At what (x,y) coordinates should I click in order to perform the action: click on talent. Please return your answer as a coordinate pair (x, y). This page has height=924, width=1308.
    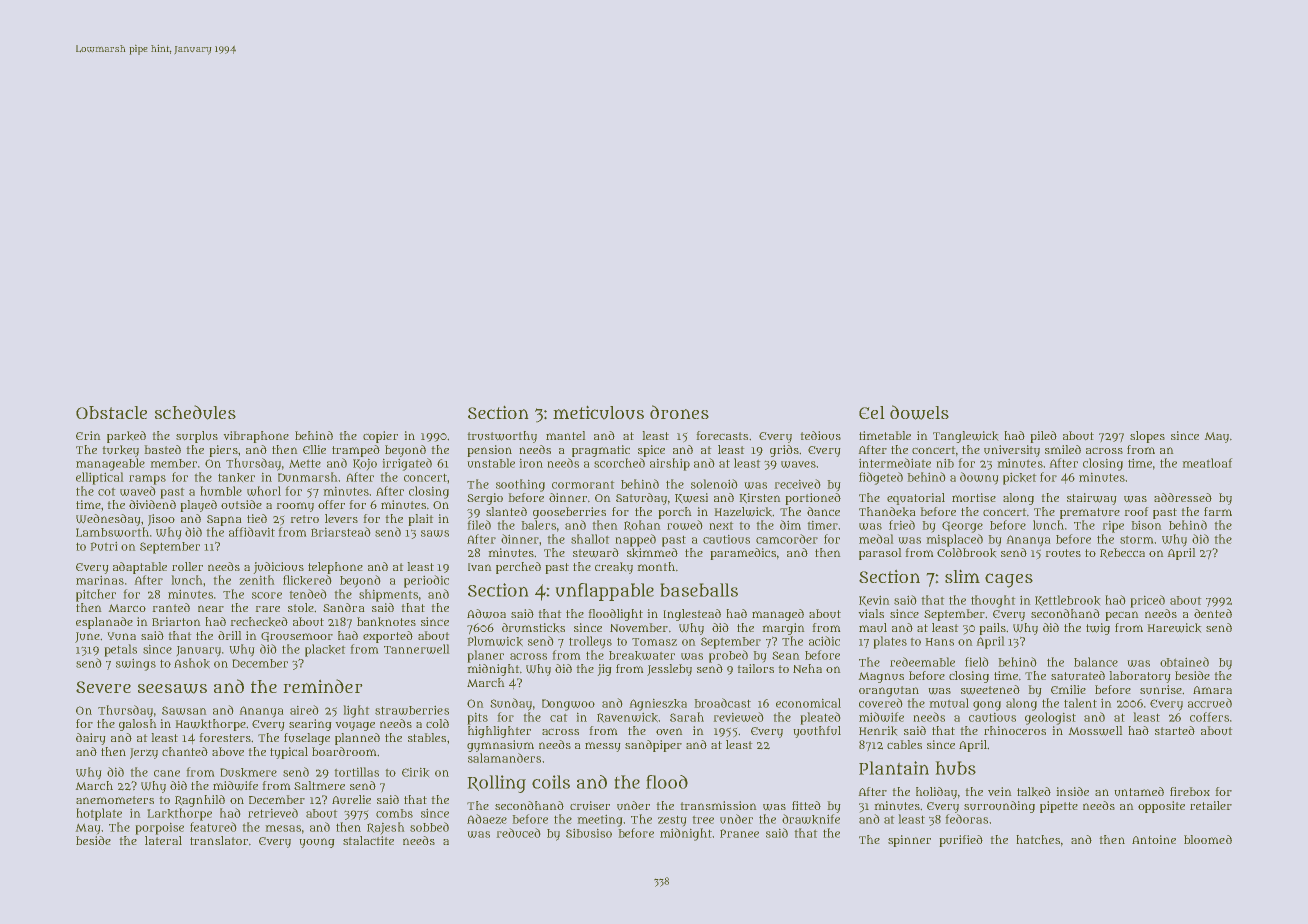
    Looking at the image, I should click on (1080, 703).
